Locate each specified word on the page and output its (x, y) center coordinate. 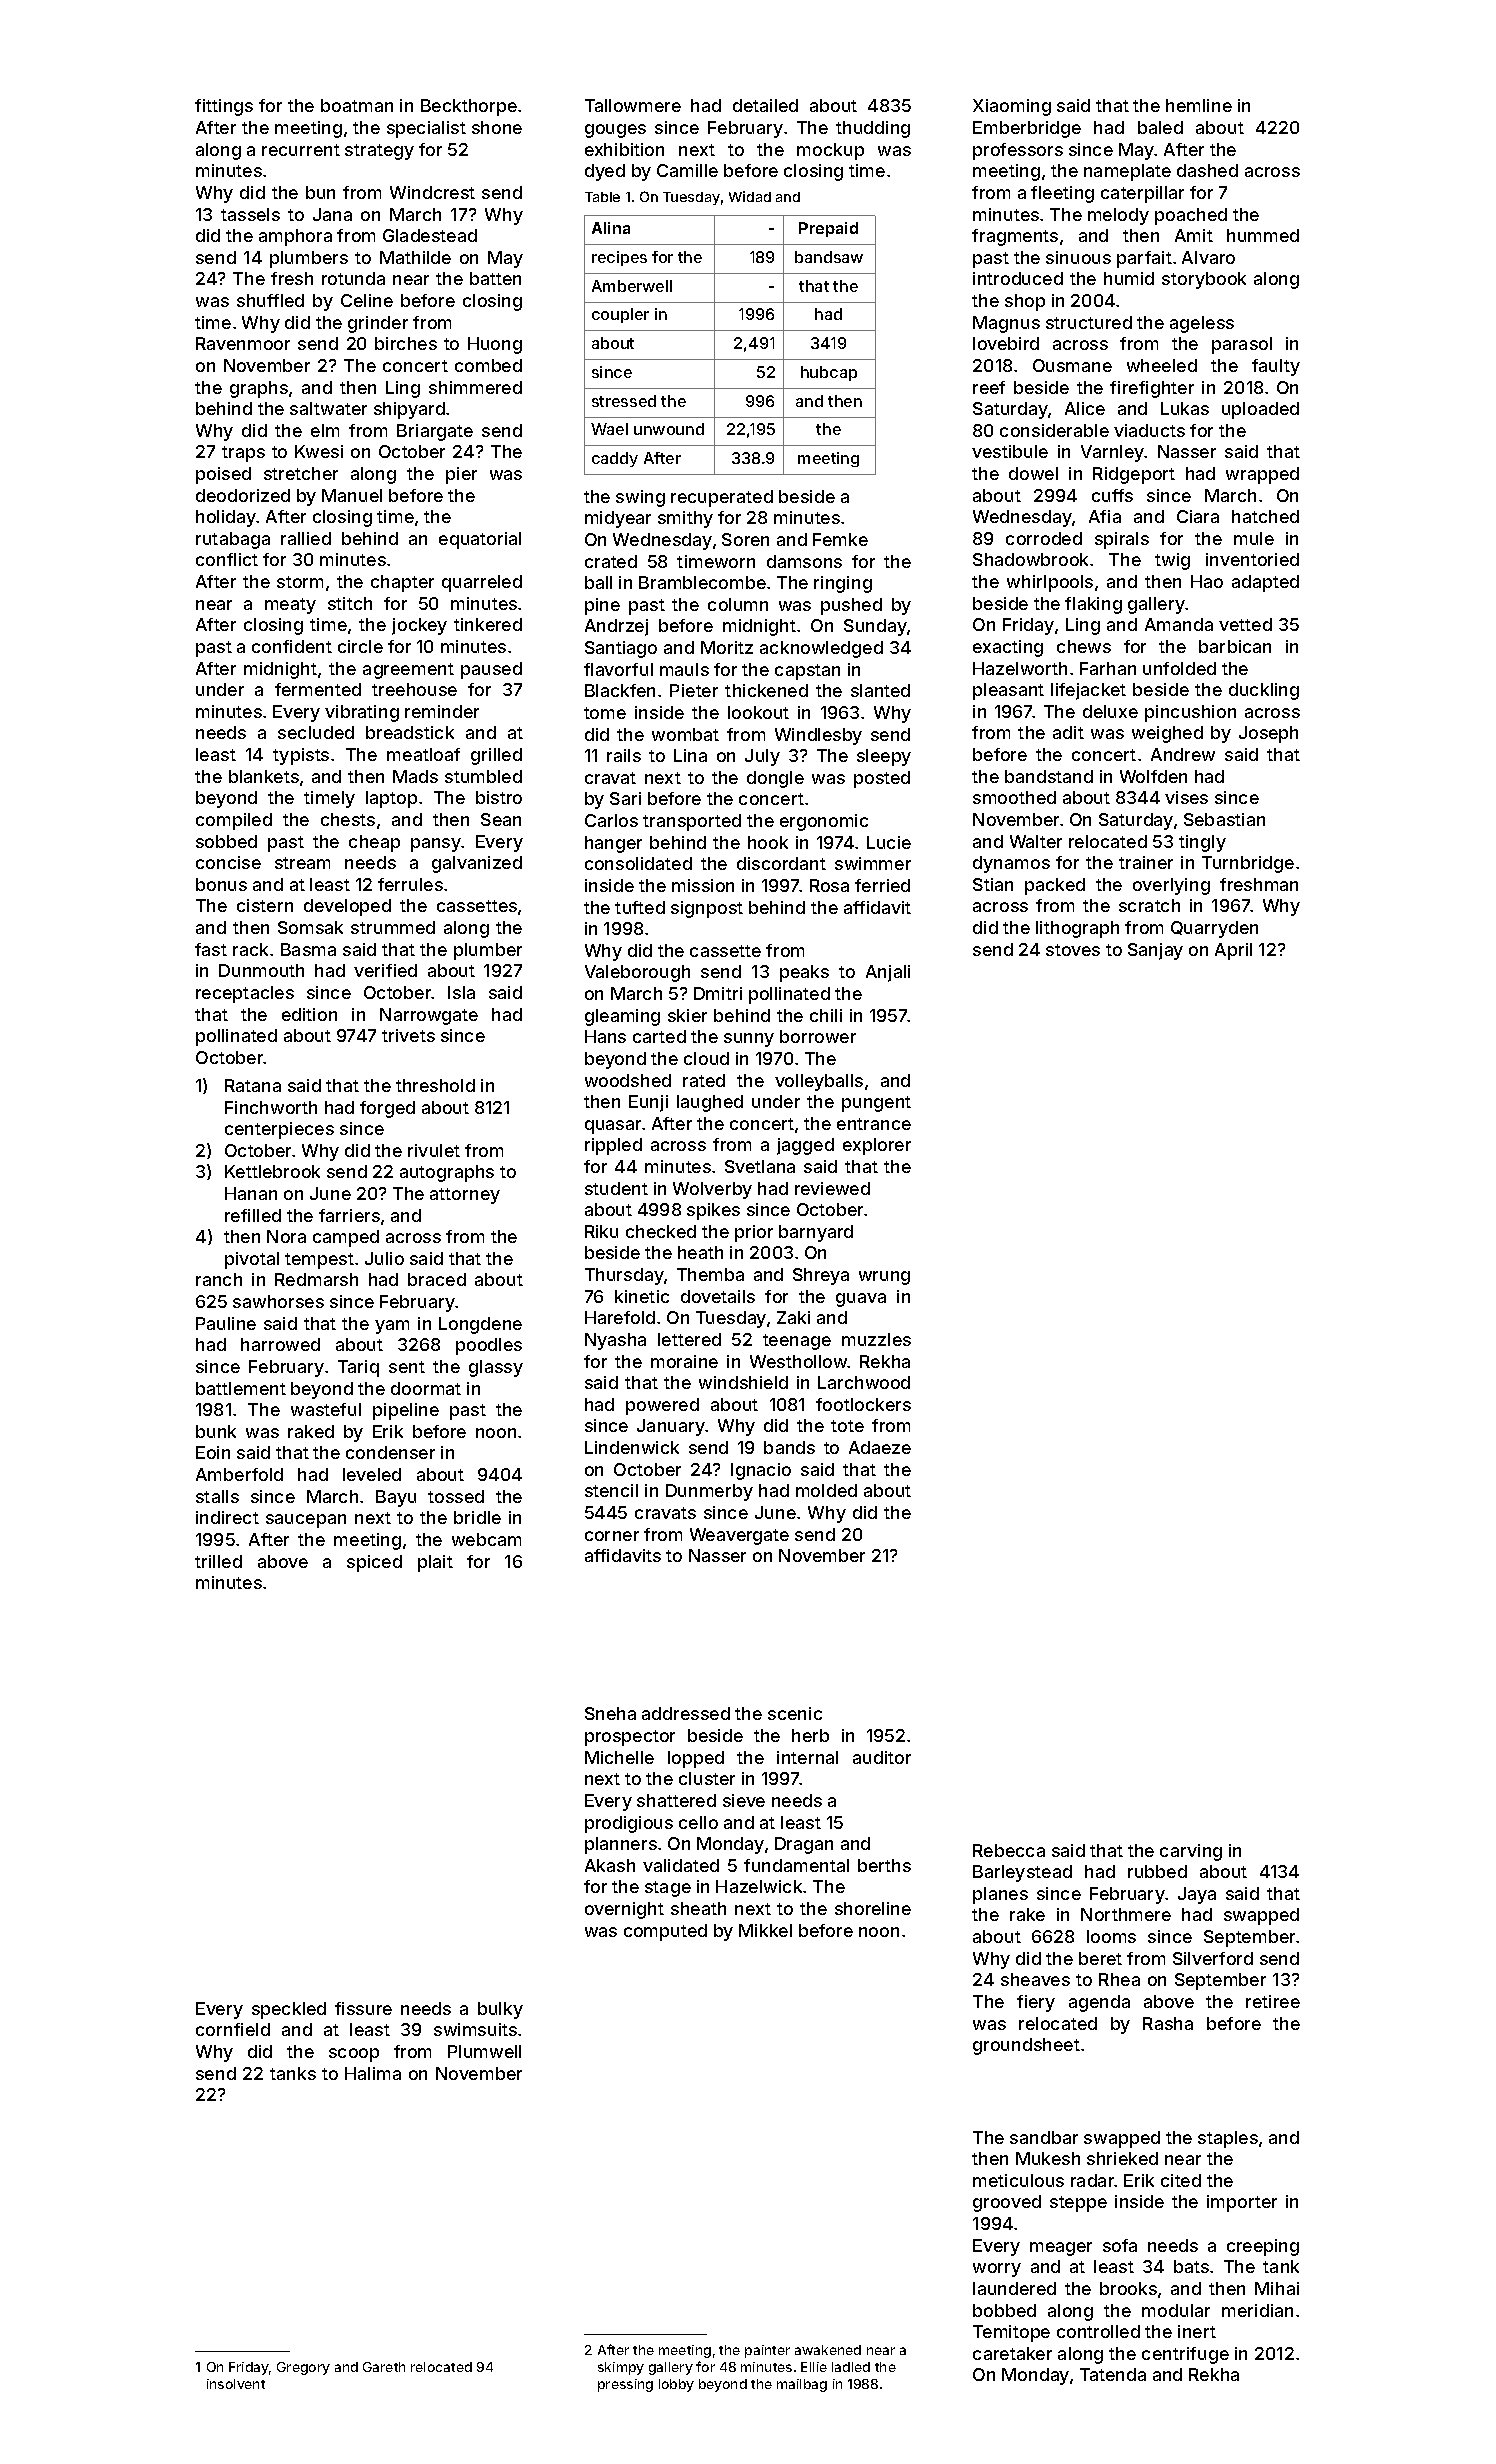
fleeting (1062, 194)
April (1233, 951)
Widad (750, 196)
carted (659, 1036)
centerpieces (279, 1130)
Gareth (384, 2367)
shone (497, 127)
